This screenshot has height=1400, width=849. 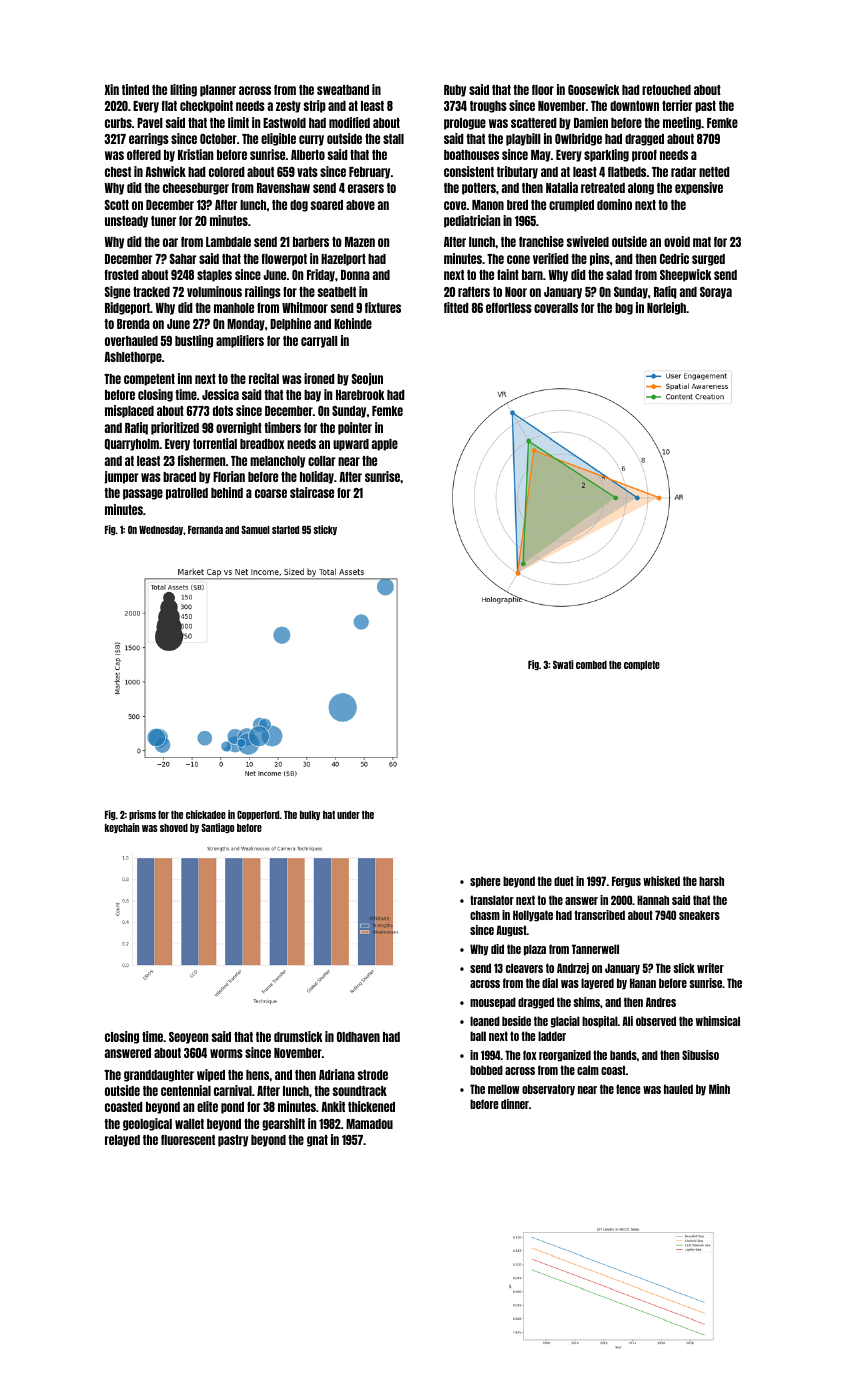 I want to click on Seoyeon, so click(x=188, y=1038).
